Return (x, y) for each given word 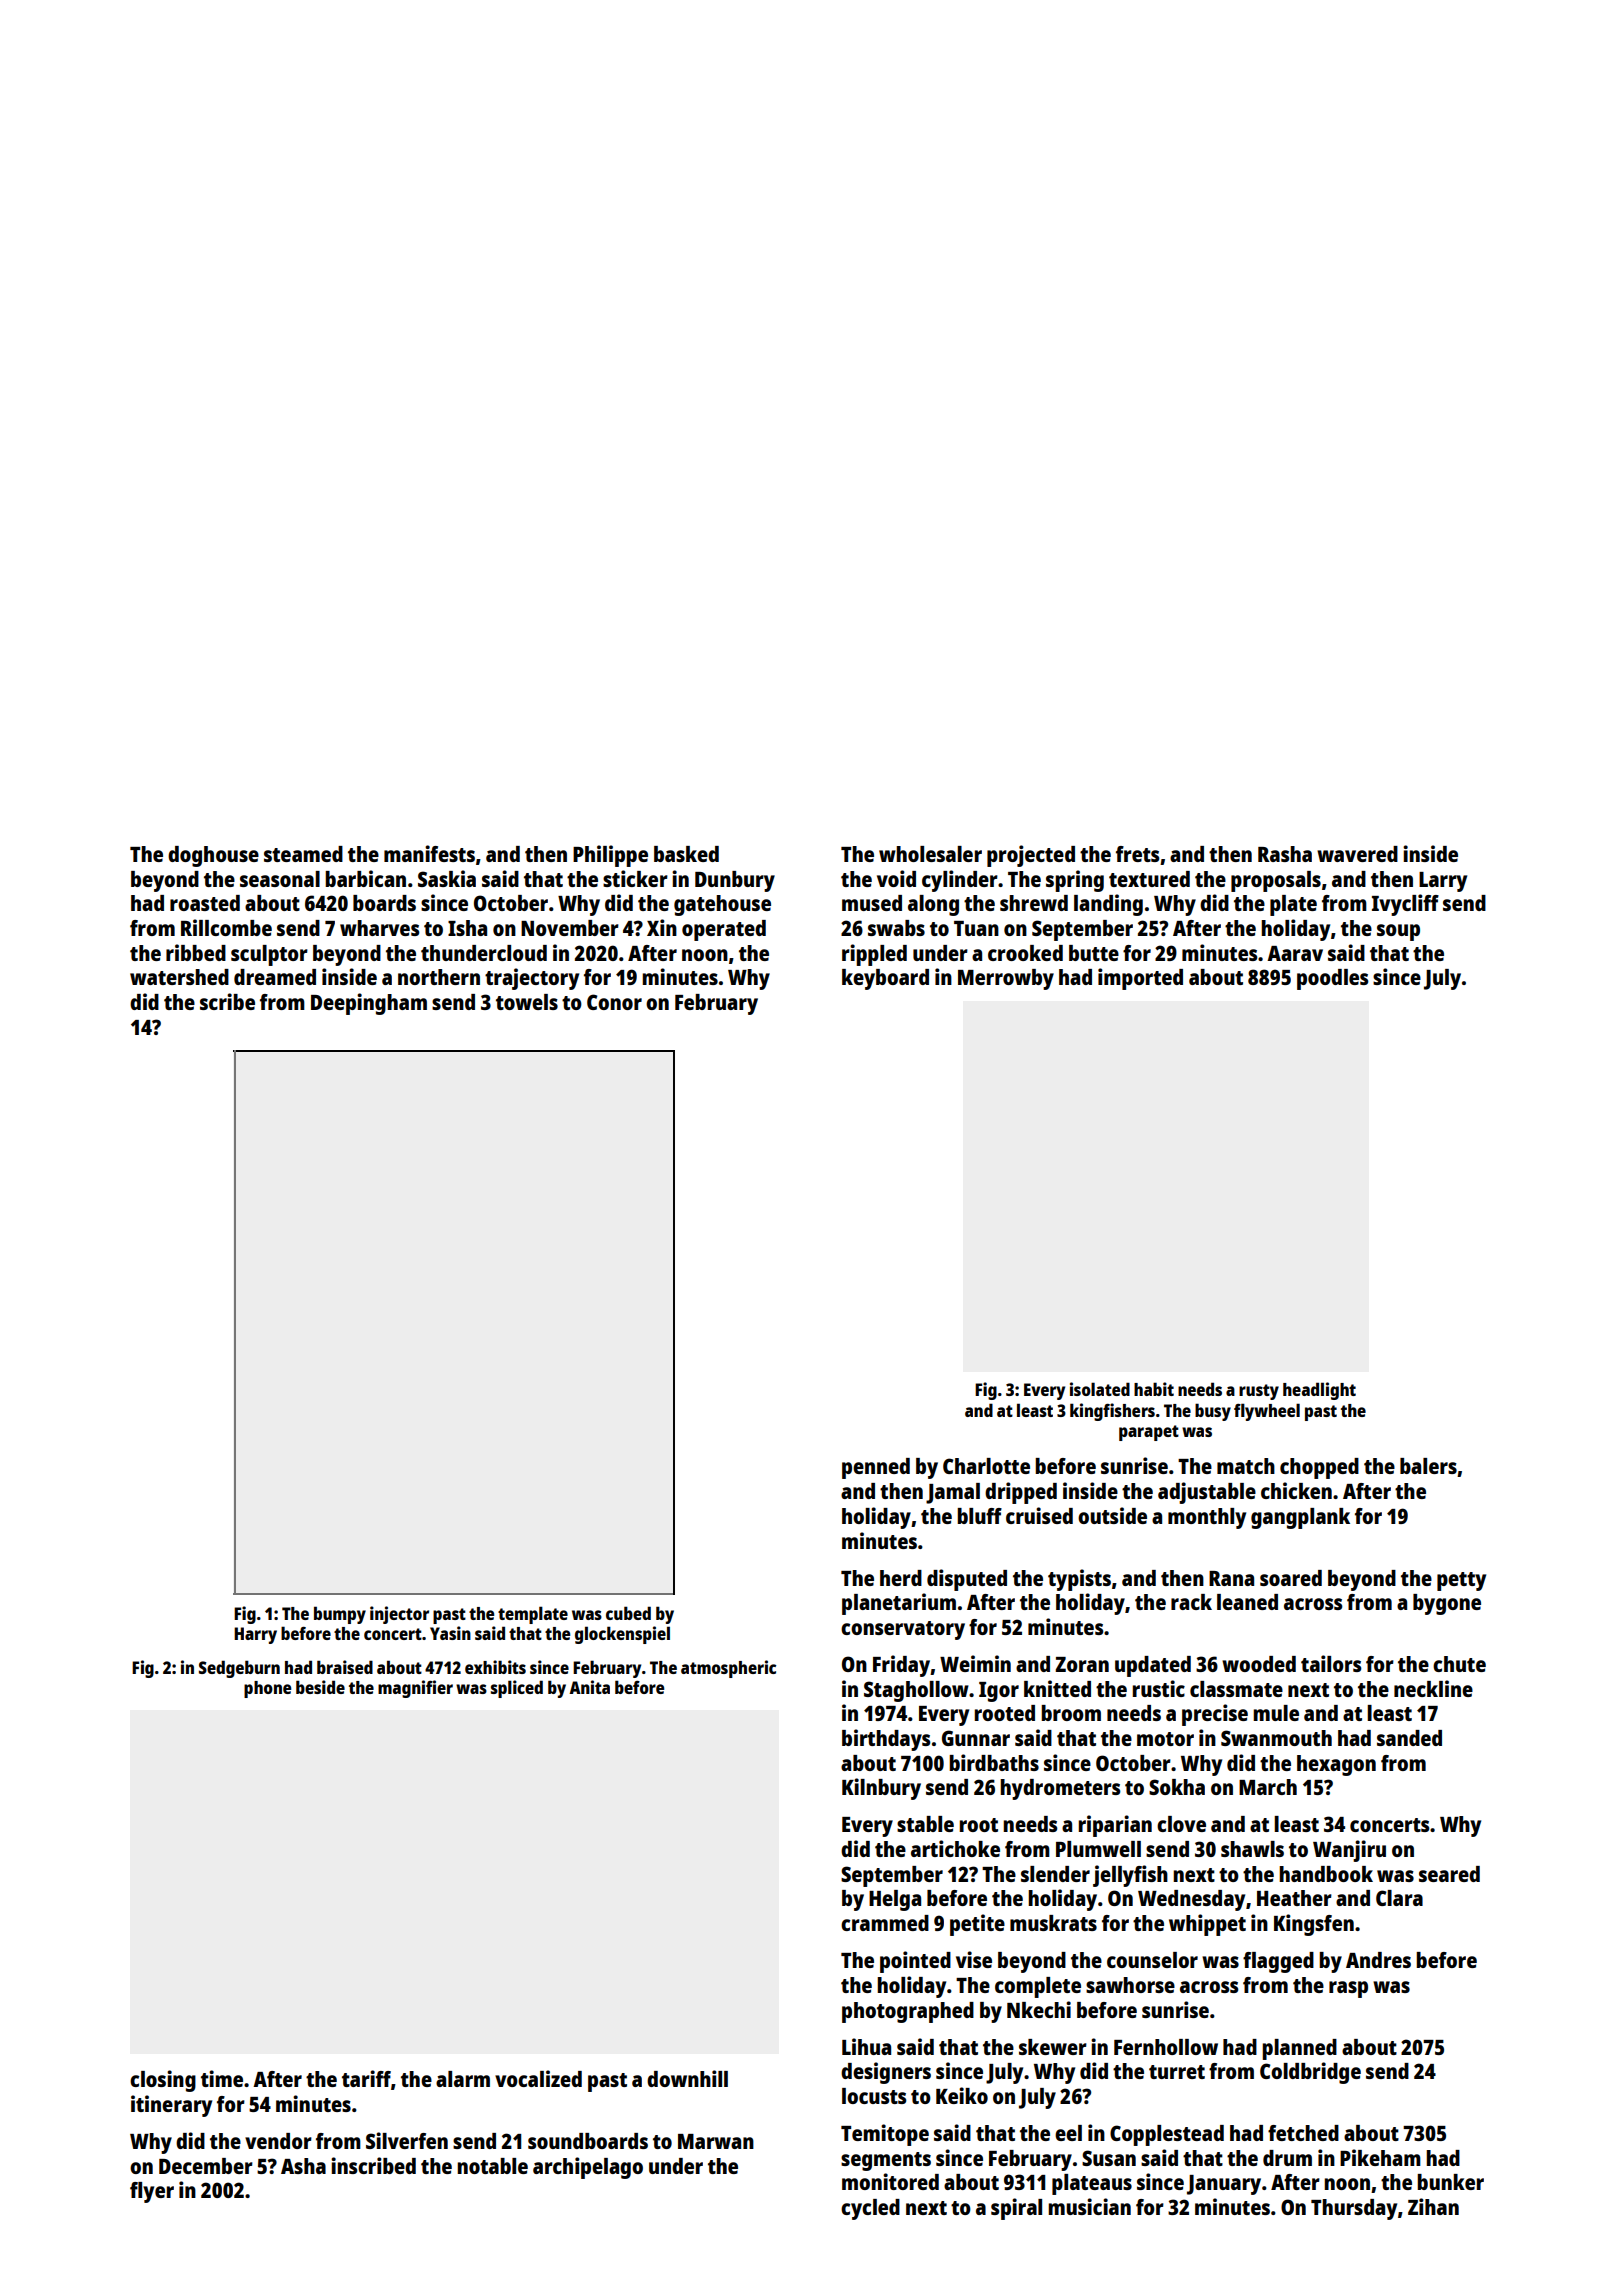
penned (876, 1468)
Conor (614, 1002)
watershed (179, 977)
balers (1428, 1466)
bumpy (340, 1615)
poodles (1333, 979)
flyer (152, 2192)
